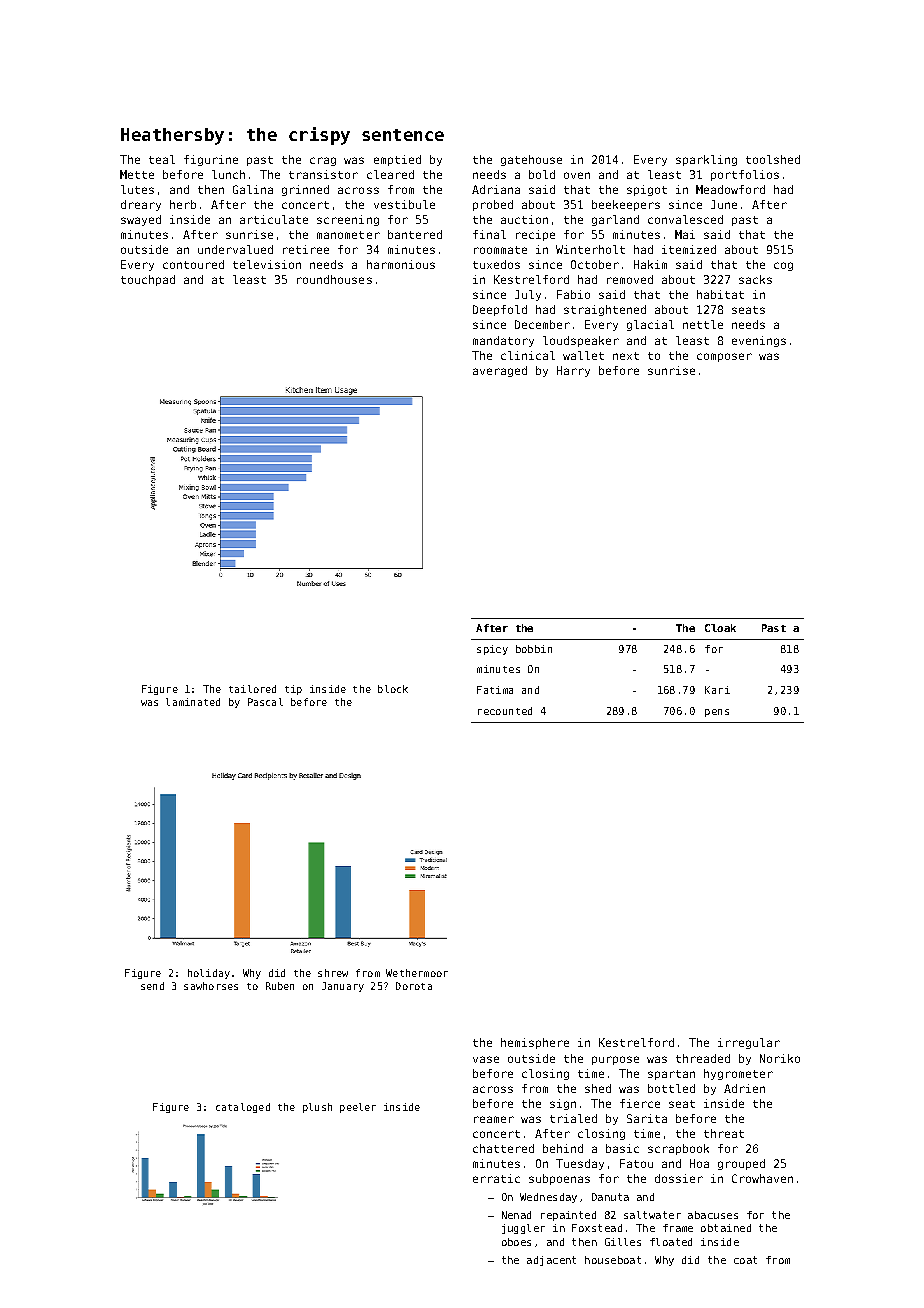 This page has width=924, height=1308. I want to click on recounted, so click(505, 711).
